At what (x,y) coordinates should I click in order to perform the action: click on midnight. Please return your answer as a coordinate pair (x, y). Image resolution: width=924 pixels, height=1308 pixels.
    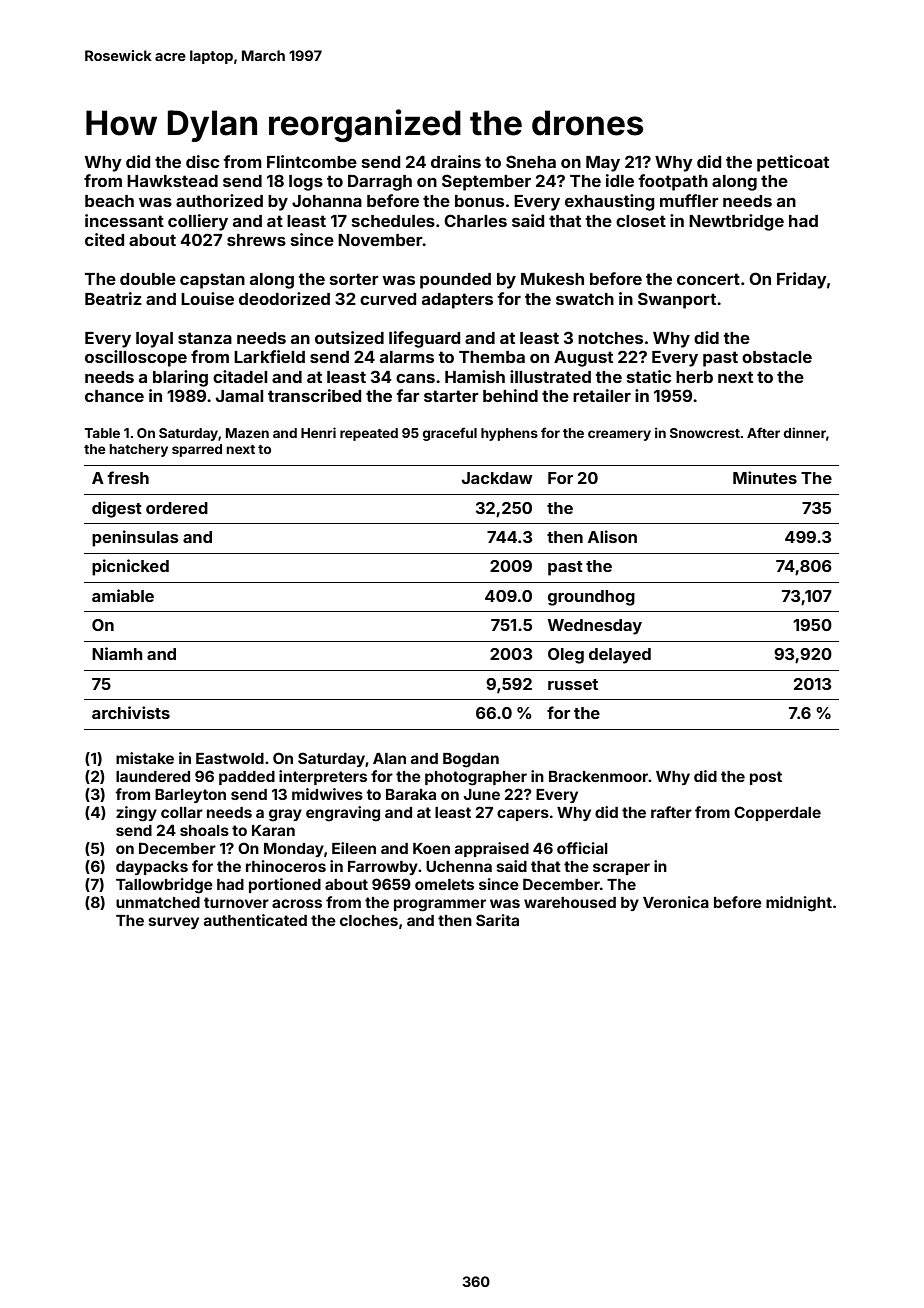
    Looking at the image, I should click on (799, 904).
